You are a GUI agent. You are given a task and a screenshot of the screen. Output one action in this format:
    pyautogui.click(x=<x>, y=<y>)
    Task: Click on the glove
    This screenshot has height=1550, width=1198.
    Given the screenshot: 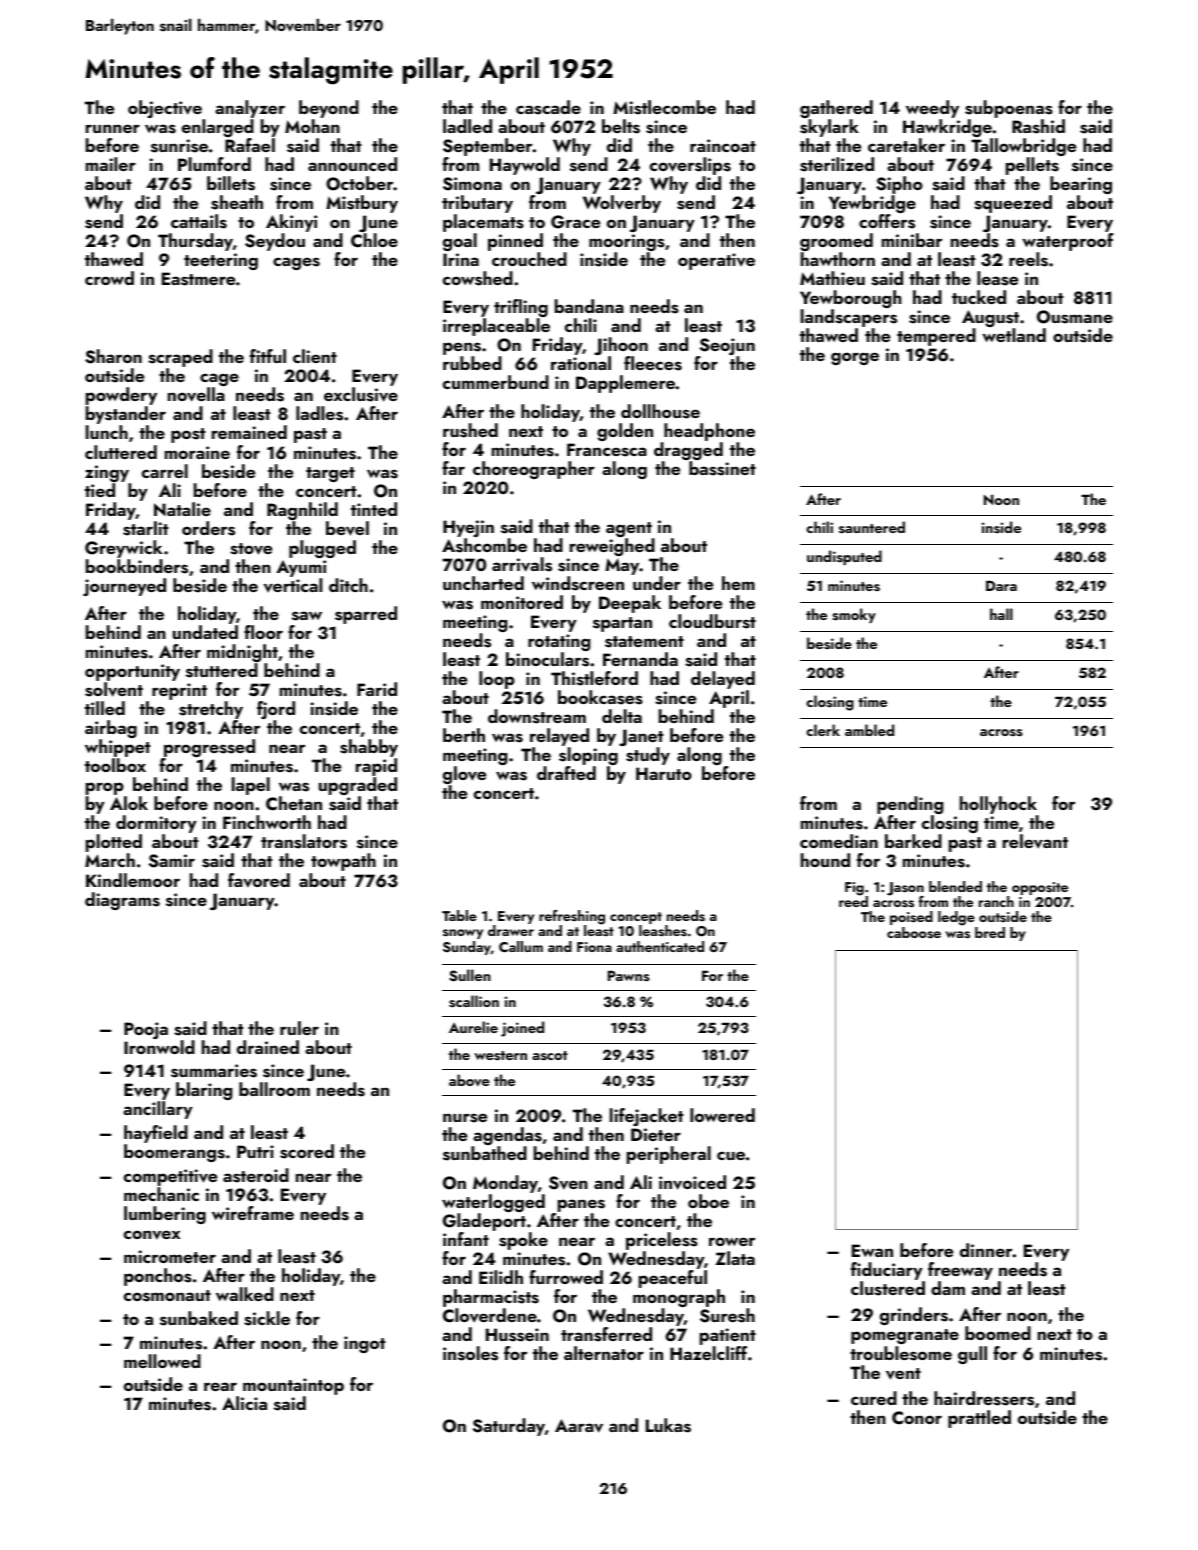 What is the action you would take?
    pyautogui.click(x=464, y=775)
